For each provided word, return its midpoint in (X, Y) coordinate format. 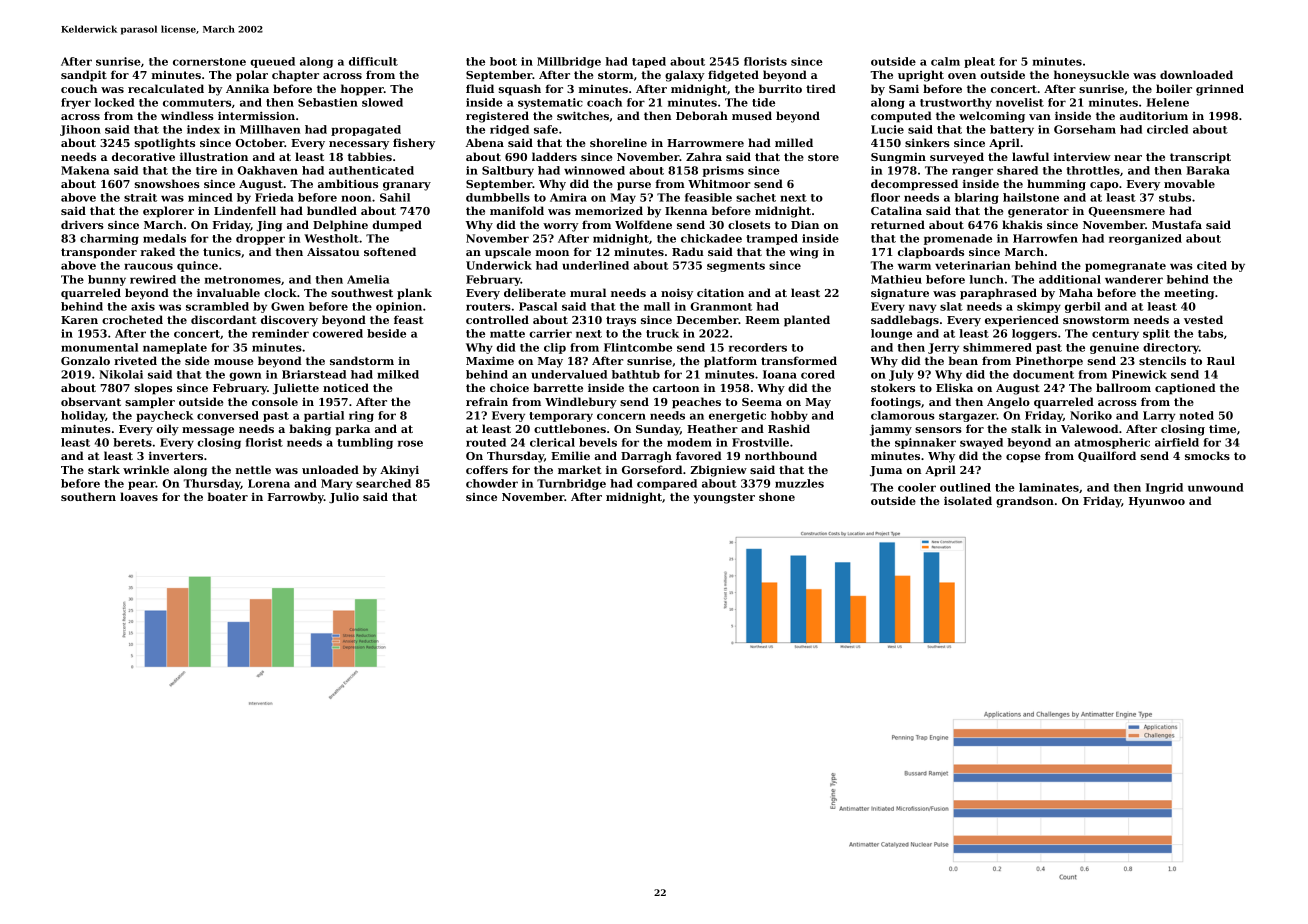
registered (497, 117)
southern (88, 496)
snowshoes (167, 183)
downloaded (1196, 74)
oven (962, 76)
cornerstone (209, 62)
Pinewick (1139, 374)
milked (398, 374)
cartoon (676, 388)
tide (763, 102)
